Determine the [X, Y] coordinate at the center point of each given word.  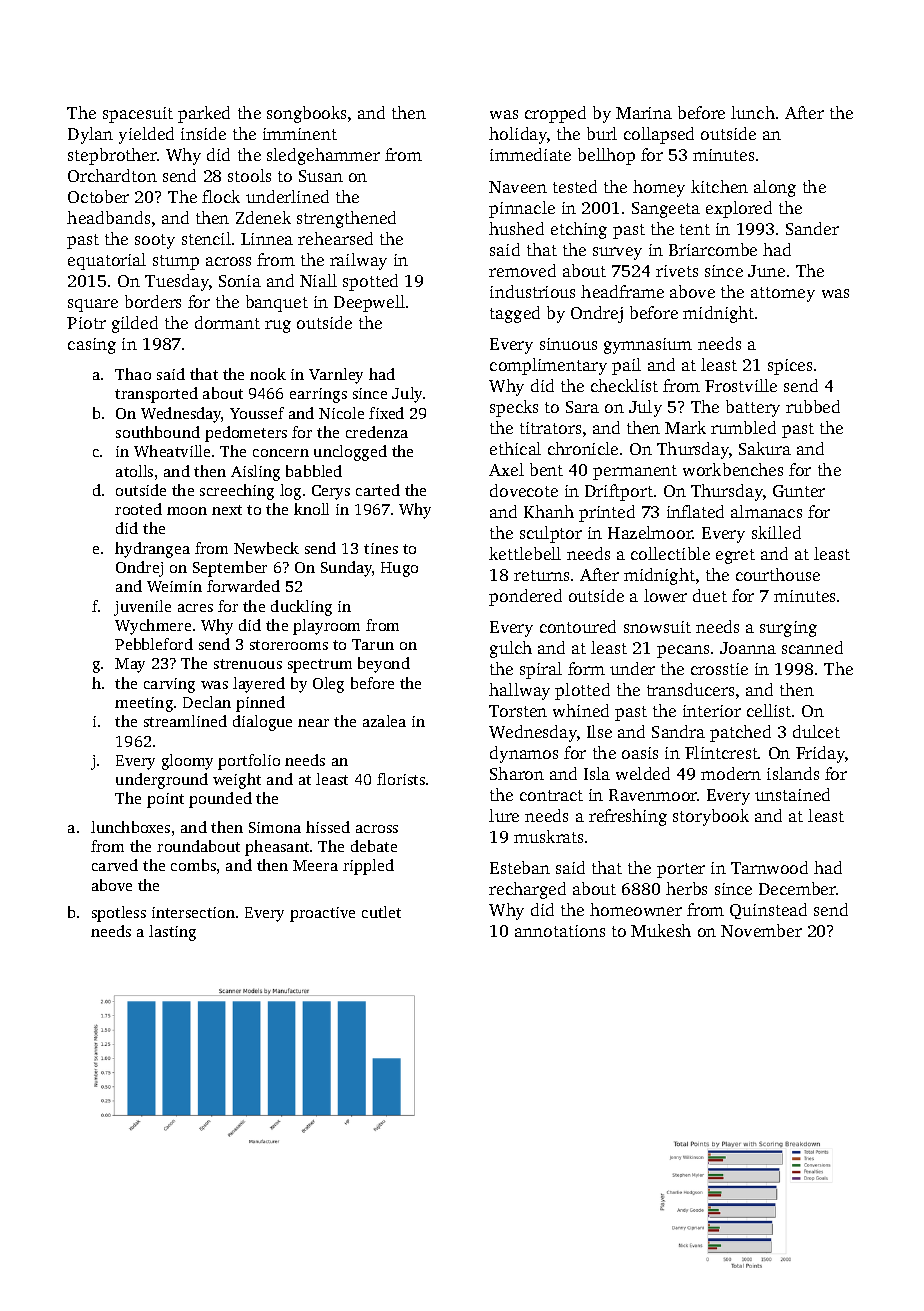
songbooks [306, 114]
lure [504, 815]
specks [514, 408]
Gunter [799, 491]
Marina [644, 113]
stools [249, 175]
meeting [144, 704]
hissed [328, 827]
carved [115, 865]
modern [731, 773]
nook [268, 374]
